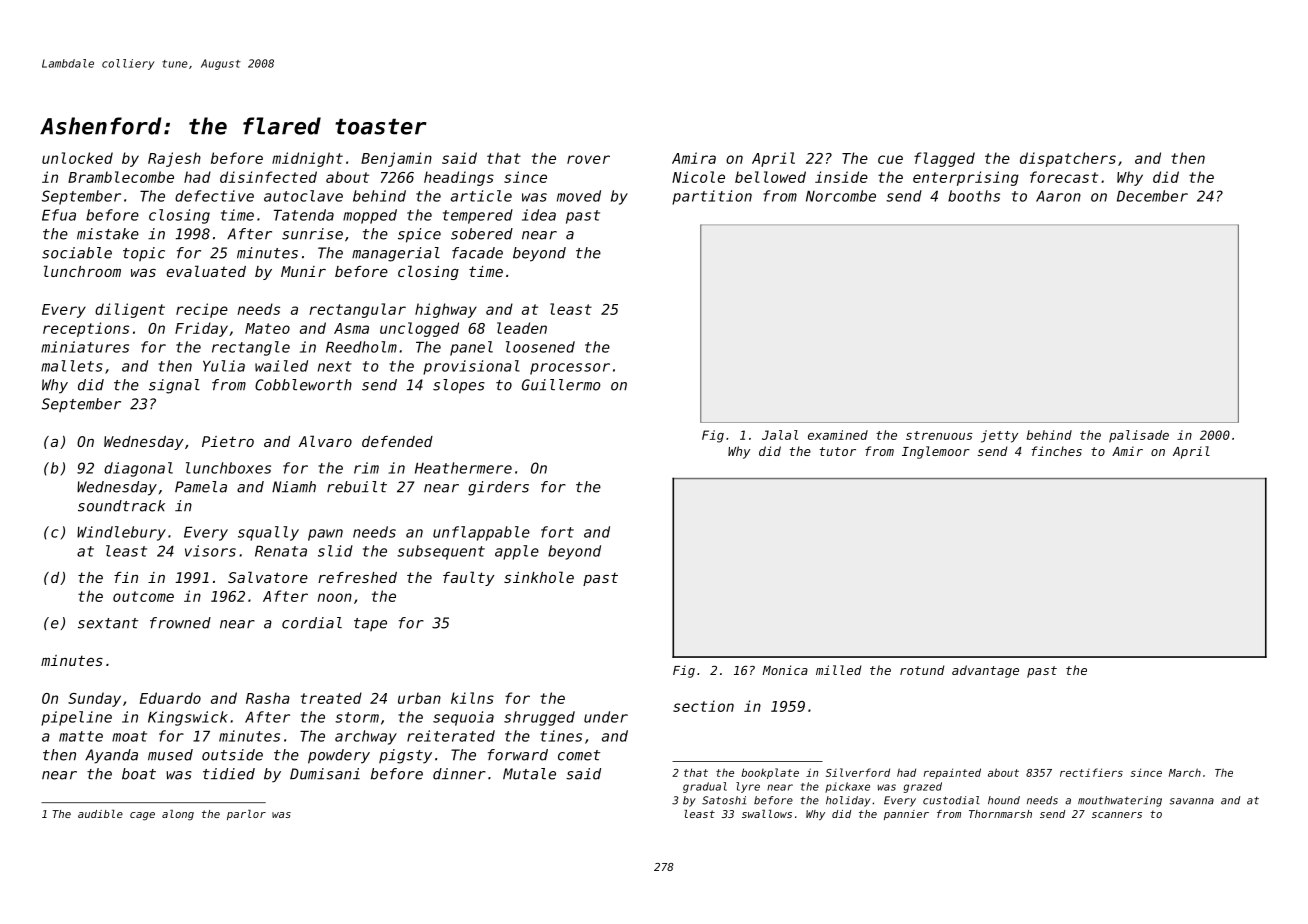 The height and width of the screenshot is (924, 1308). What do you see at coordinates (331, 698) in the screenshot?
I see `treated` at bounding box center [331, 698].
